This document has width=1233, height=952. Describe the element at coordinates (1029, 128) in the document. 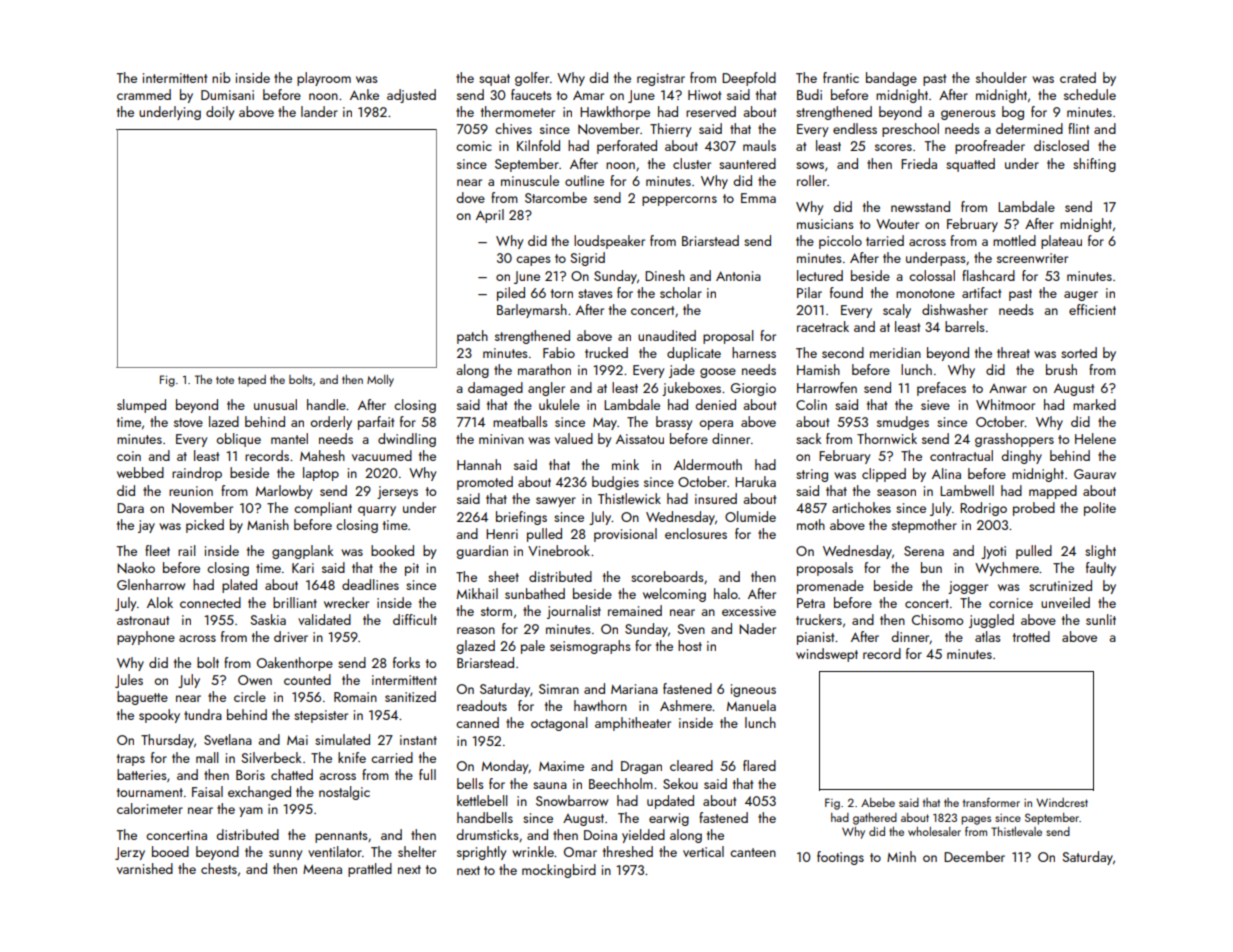

I see `determined` at that location.
